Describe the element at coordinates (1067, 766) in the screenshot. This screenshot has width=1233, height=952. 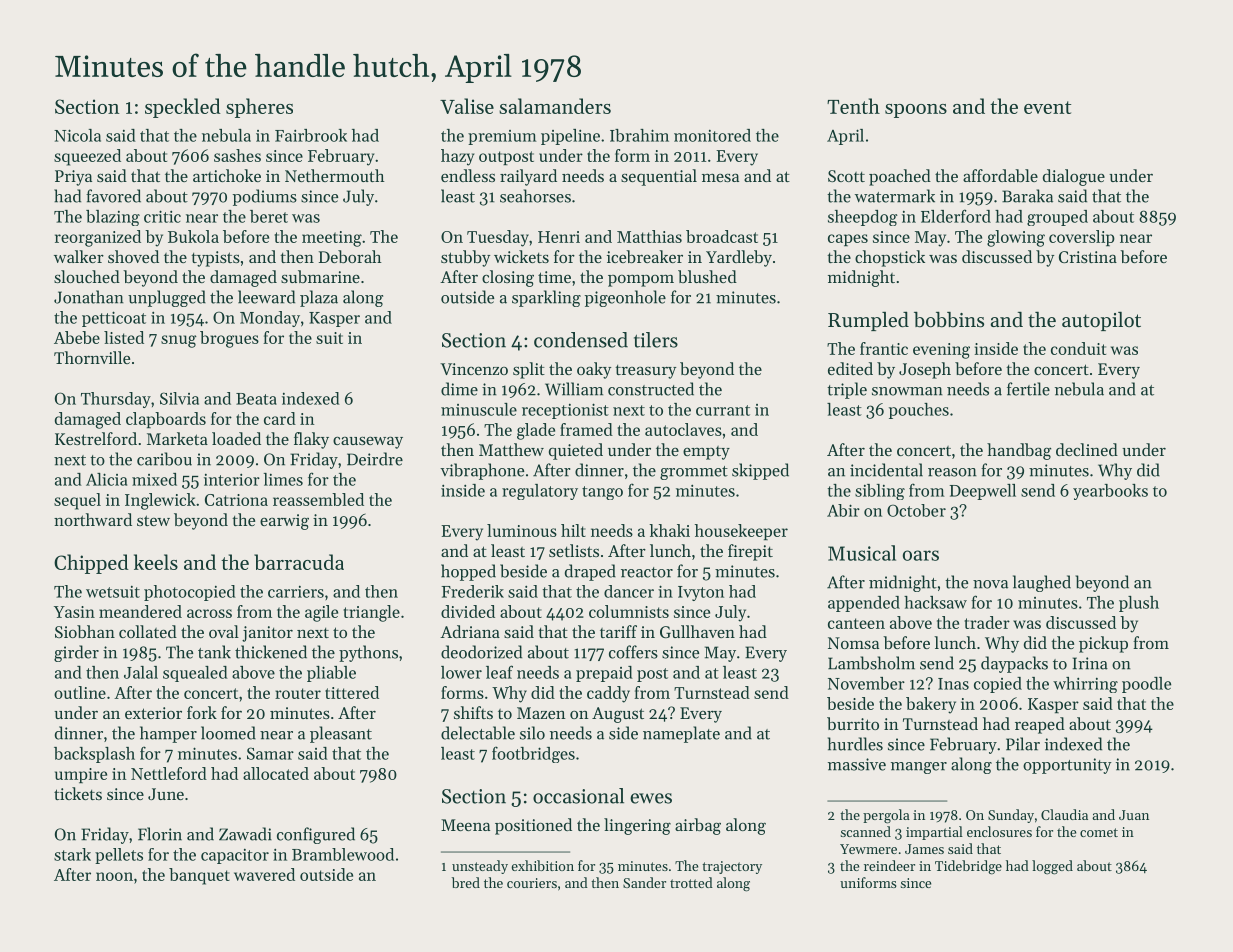
I see `opportunity` at that location.
